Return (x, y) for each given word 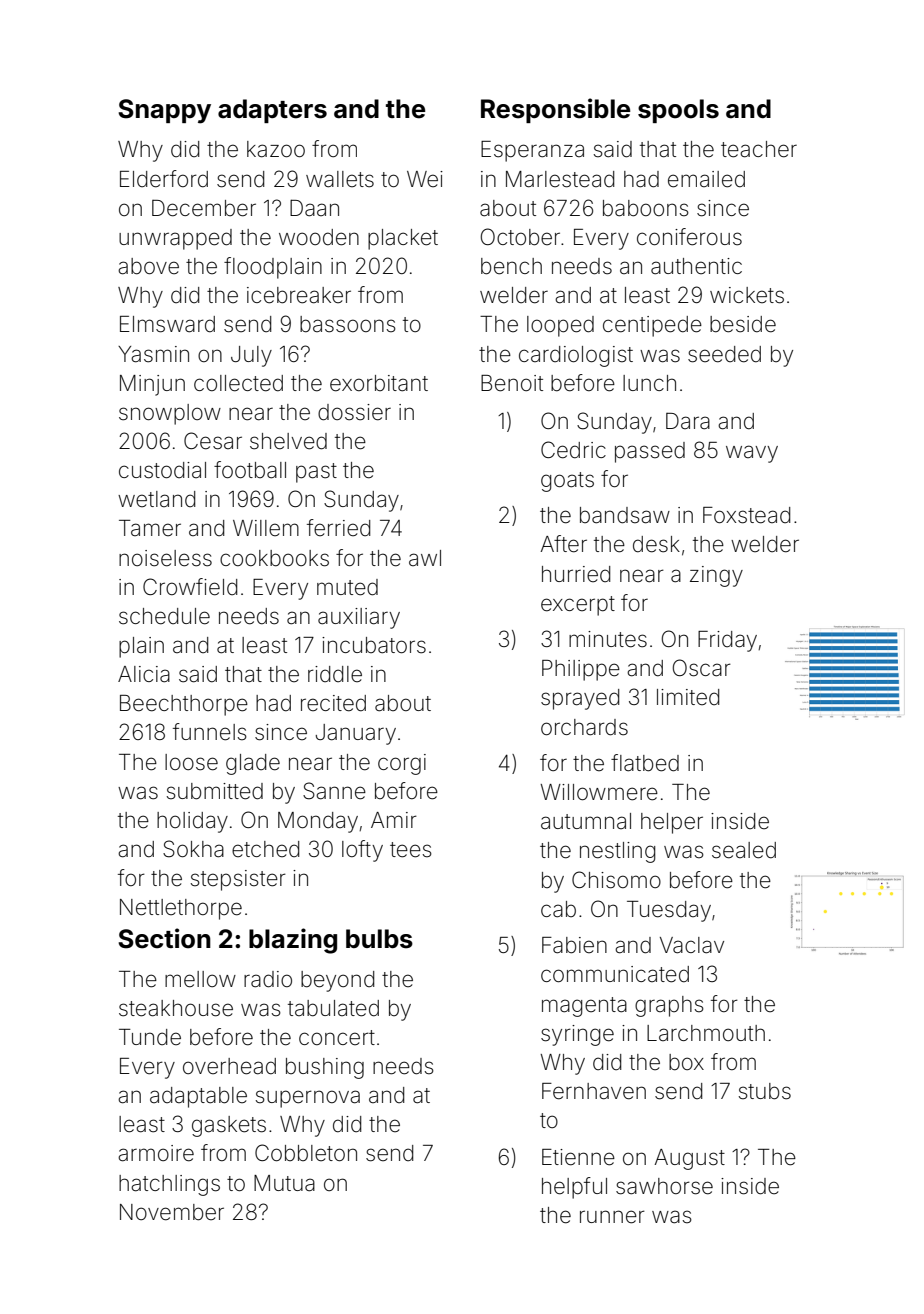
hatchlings (169, 1185)
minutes (608, 639)
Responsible (555, 110)
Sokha (193, 849)
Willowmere (599, 792)
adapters (272, 111)
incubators (374, 645)
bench (511, 266)
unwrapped (175, 239)
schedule (164, 616)
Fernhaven (594, 1091)
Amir (394, 820)
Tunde (150, 1037)
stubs (765, 1091)
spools (678, 111)
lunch (649, 383)
